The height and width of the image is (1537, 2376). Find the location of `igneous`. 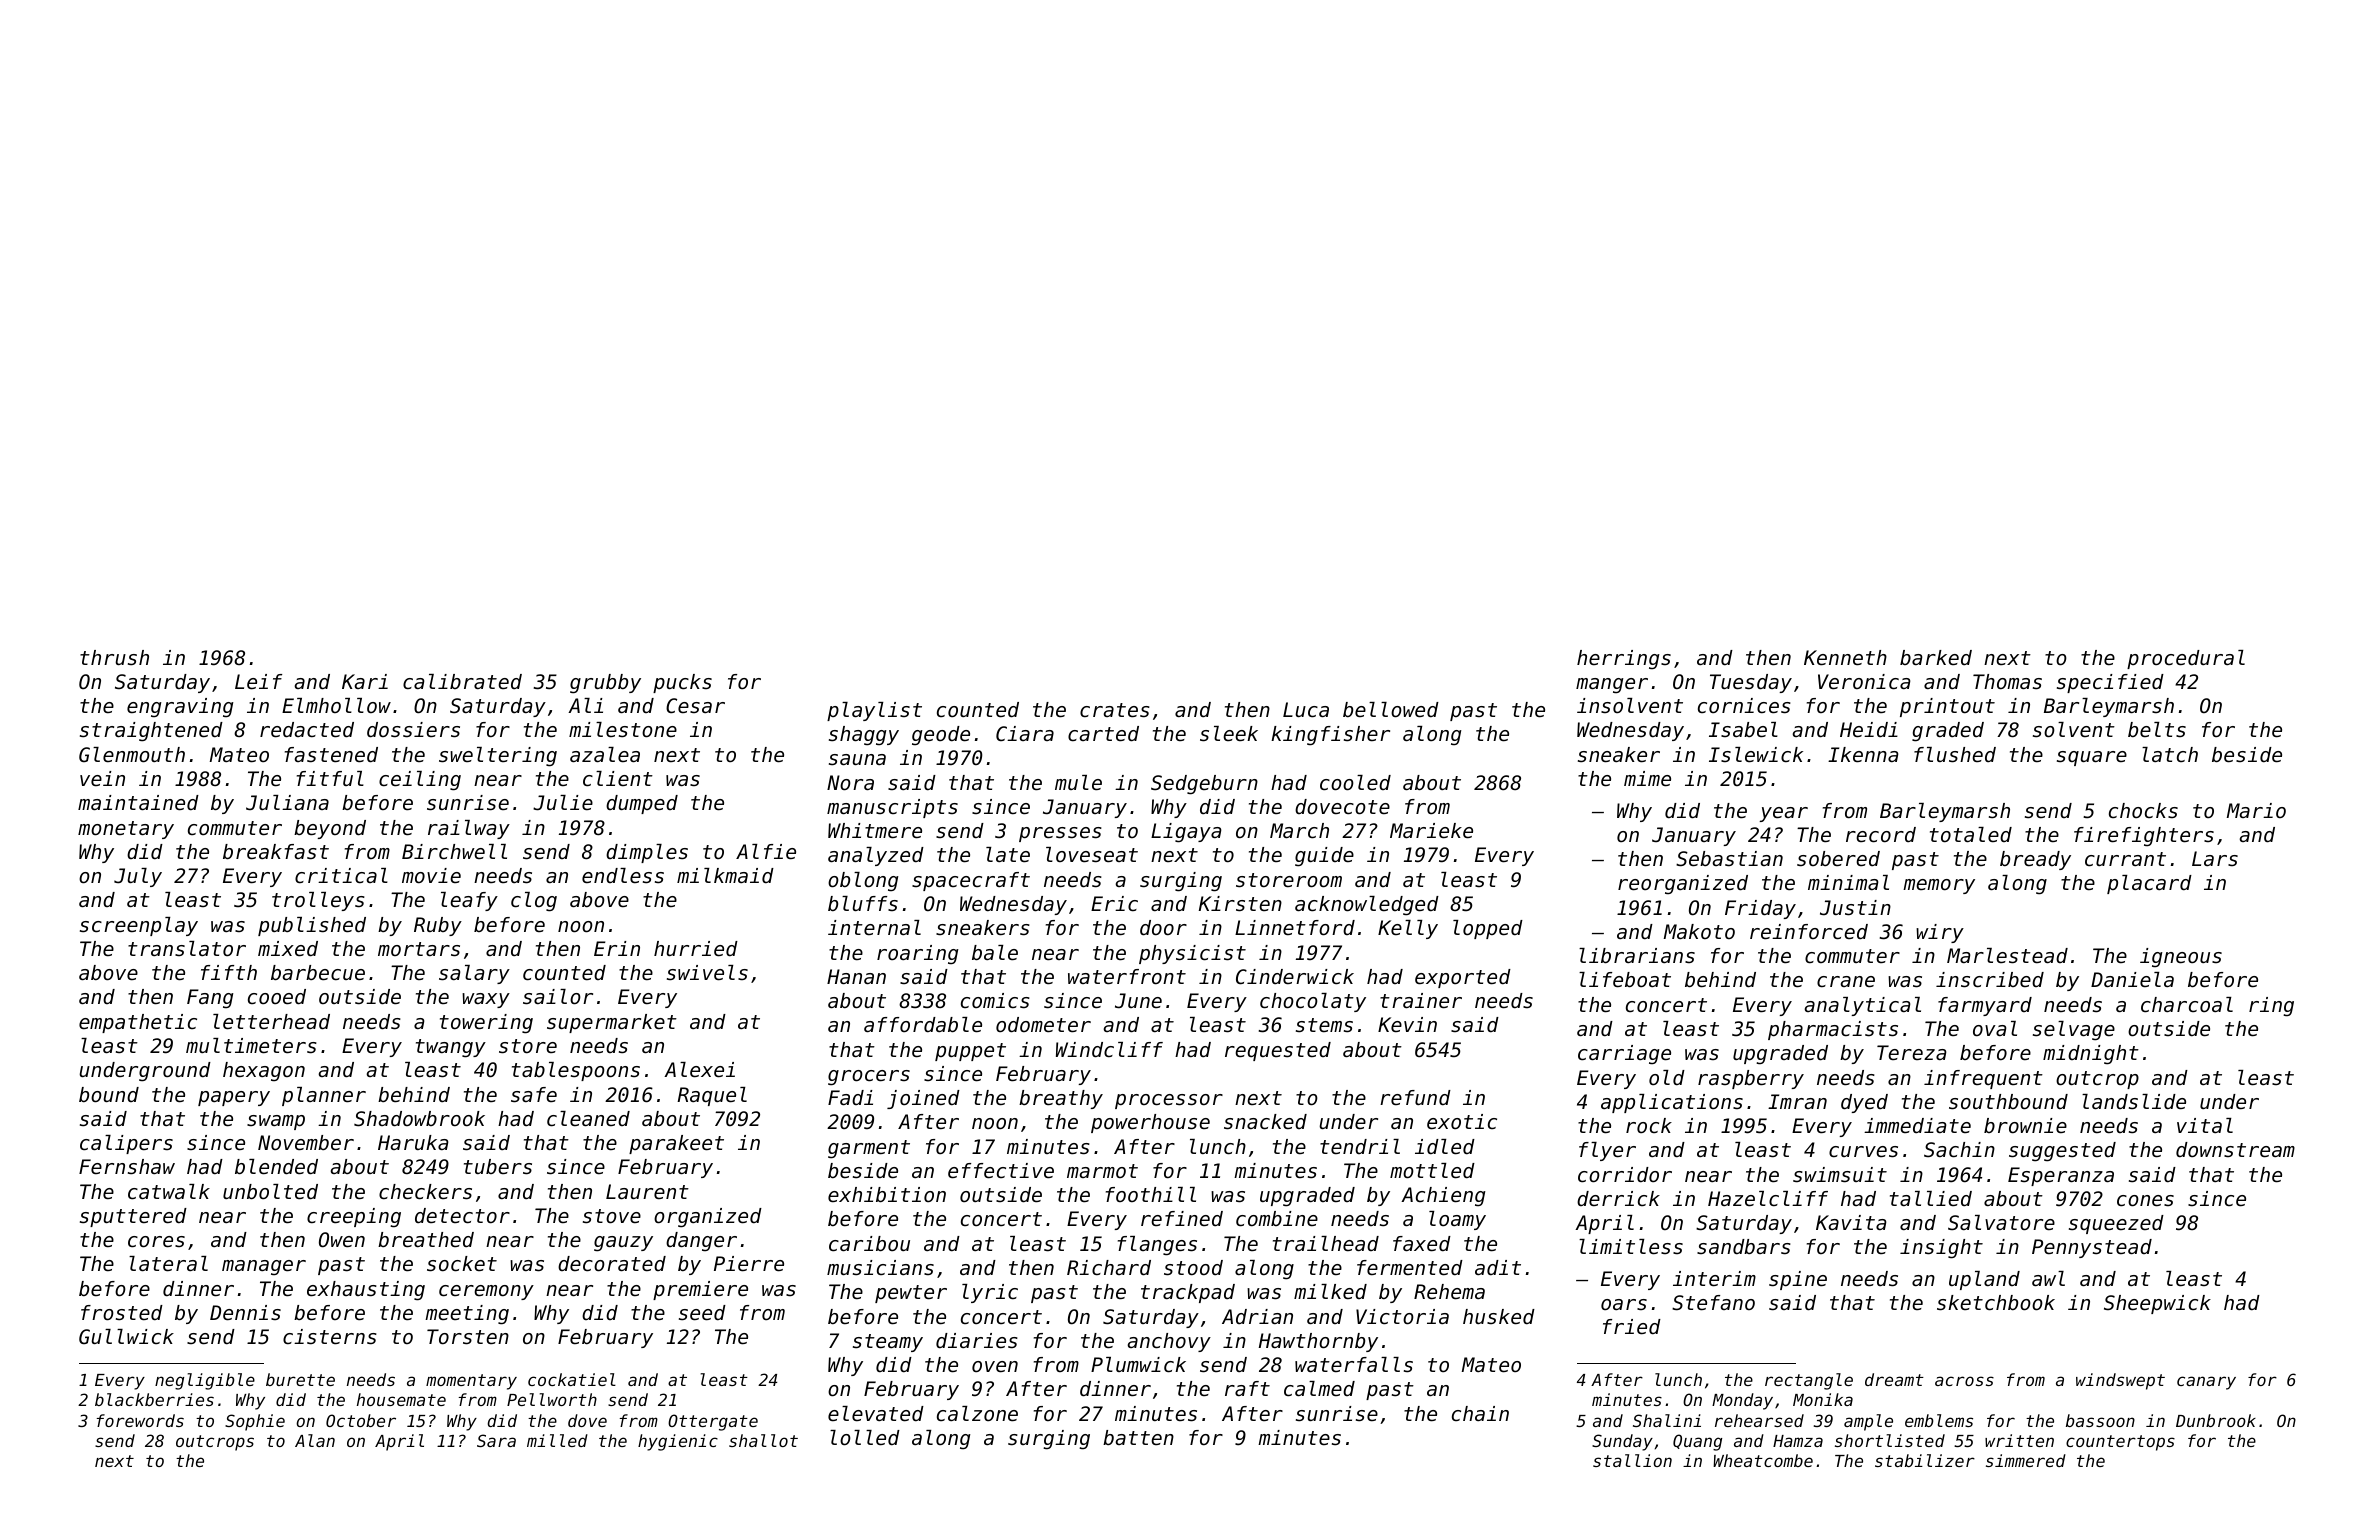

igneous is located at coordinates (2181, 957).
